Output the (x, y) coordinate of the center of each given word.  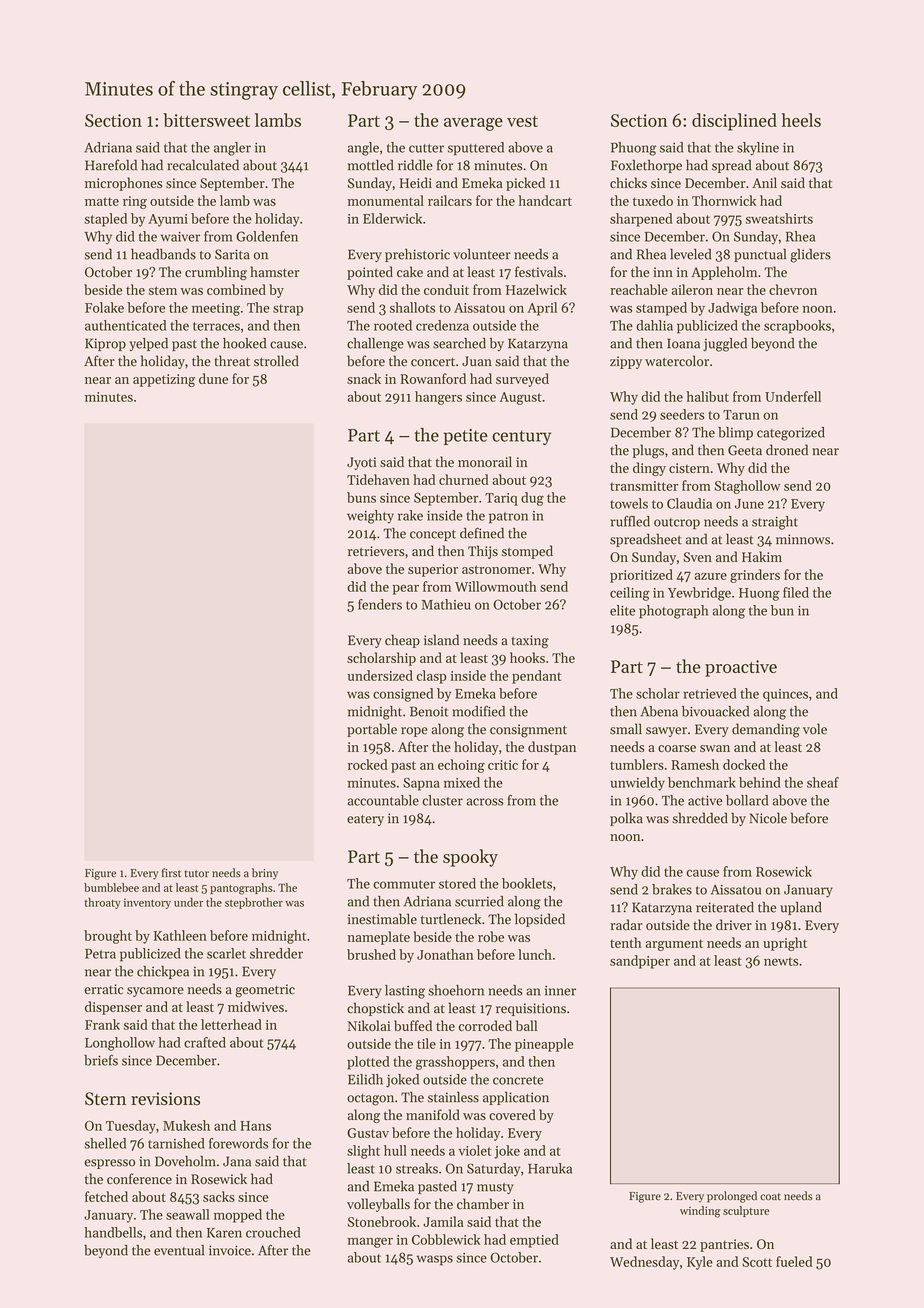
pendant (536, 677)
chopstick (375, 1009)
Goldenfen (267, 236)
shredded (700, 818)
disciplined (734, 122)
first (171, 873)
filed (796, 592)
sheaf (823, 782)
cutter (426, 148)
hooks (527, 657)
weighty (370, 517)
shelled (105, 1143)
